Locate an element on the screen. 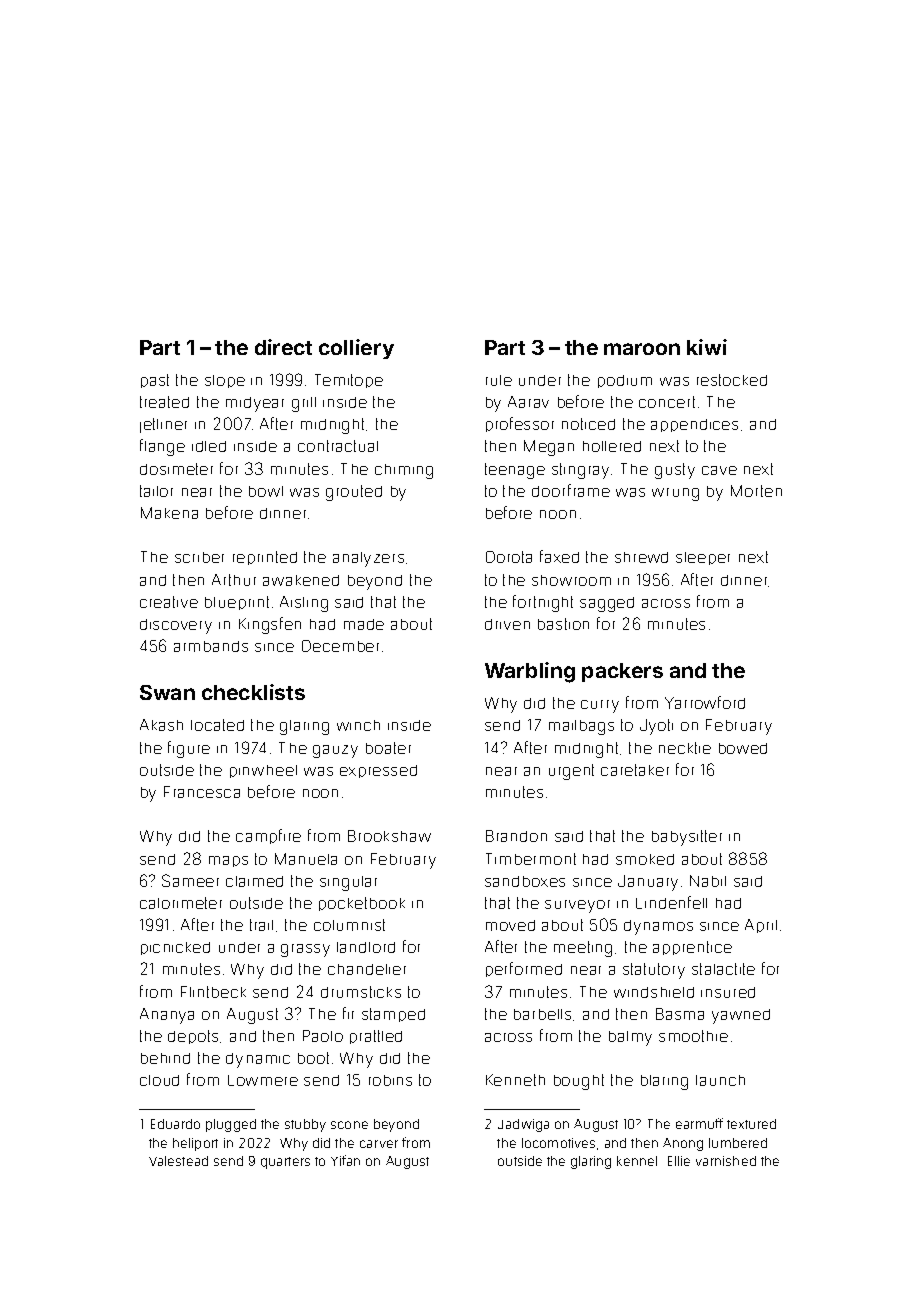 The height and width of the screenshot is (1311, 924). expressed is located at coordinates (378, 771).
